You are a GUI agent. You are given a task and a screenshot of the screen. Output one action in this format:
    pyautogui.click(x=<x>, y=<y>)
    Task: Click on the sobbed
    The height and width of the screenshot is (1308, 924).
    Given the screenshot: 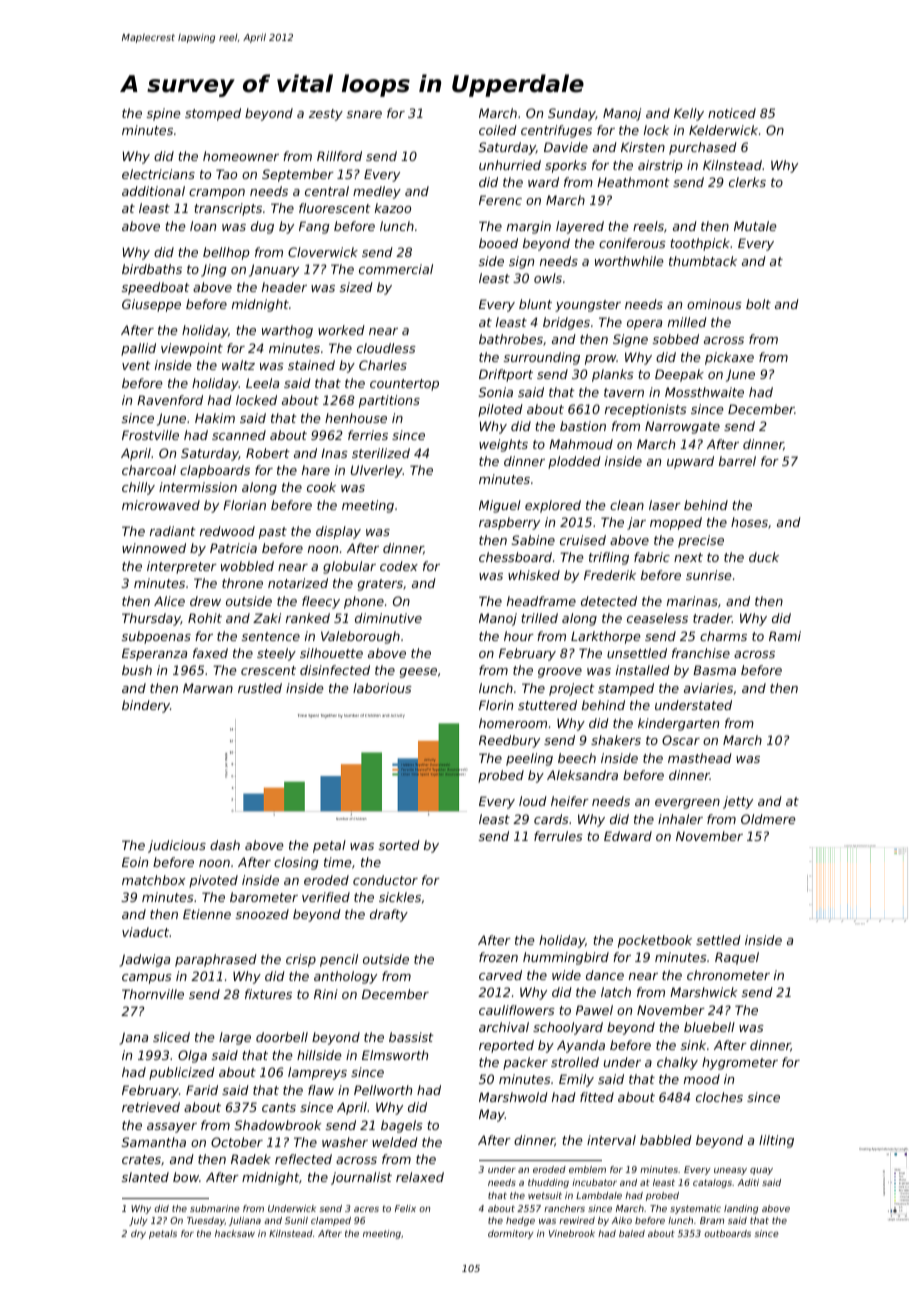 What is the action you would take?
    pyautogui.click(x=676, y=339)
